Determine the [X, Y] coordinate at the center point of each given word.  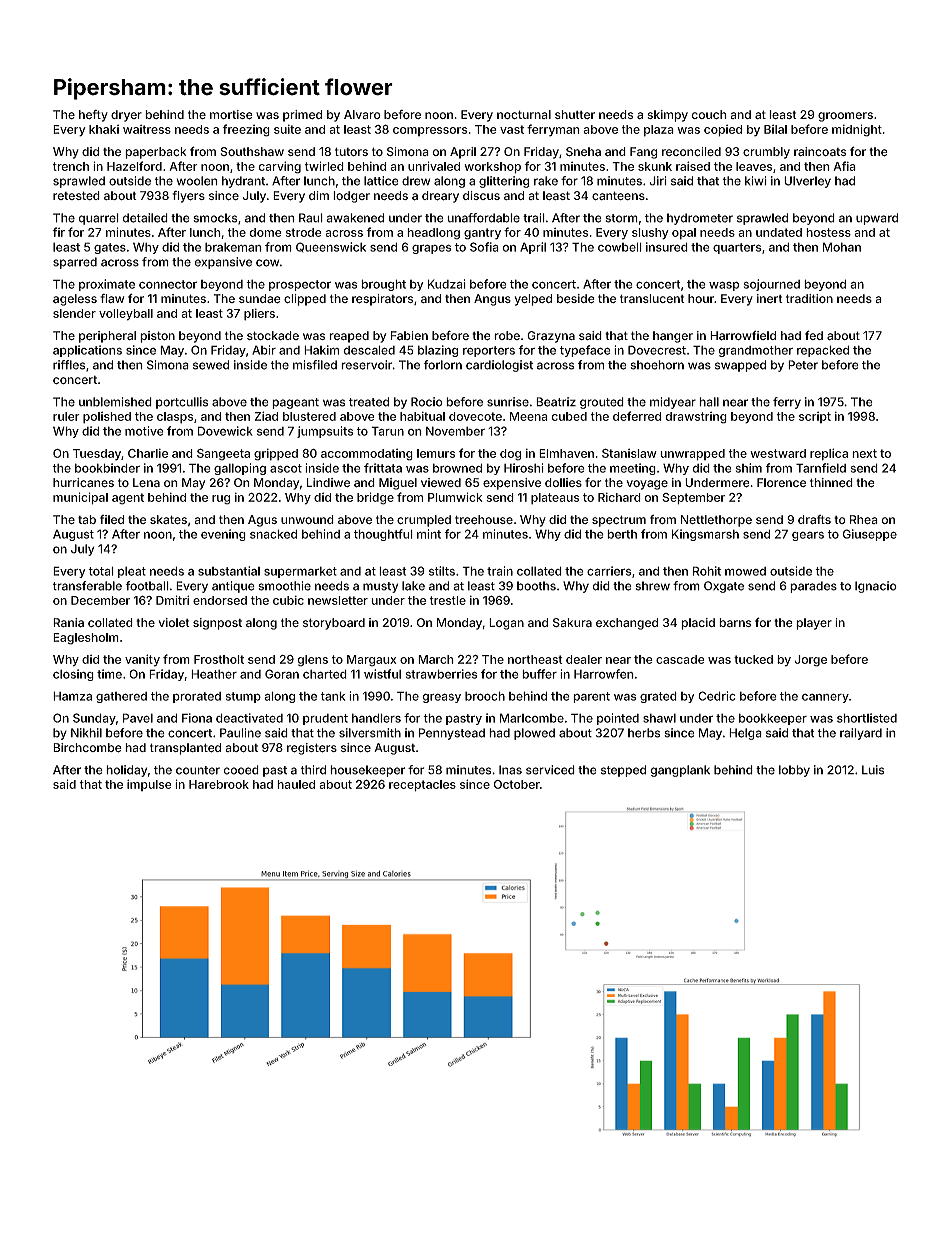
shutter [575, 114]
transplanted [185, 749]
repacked [823, 351]
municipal [80, 498]
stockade [273, 335]
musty [380, 587]
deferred [637, 416]
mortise [231, 115]
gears [808, 536]
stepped [623, 771]
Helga [745, 734]
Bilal [775, 129]
